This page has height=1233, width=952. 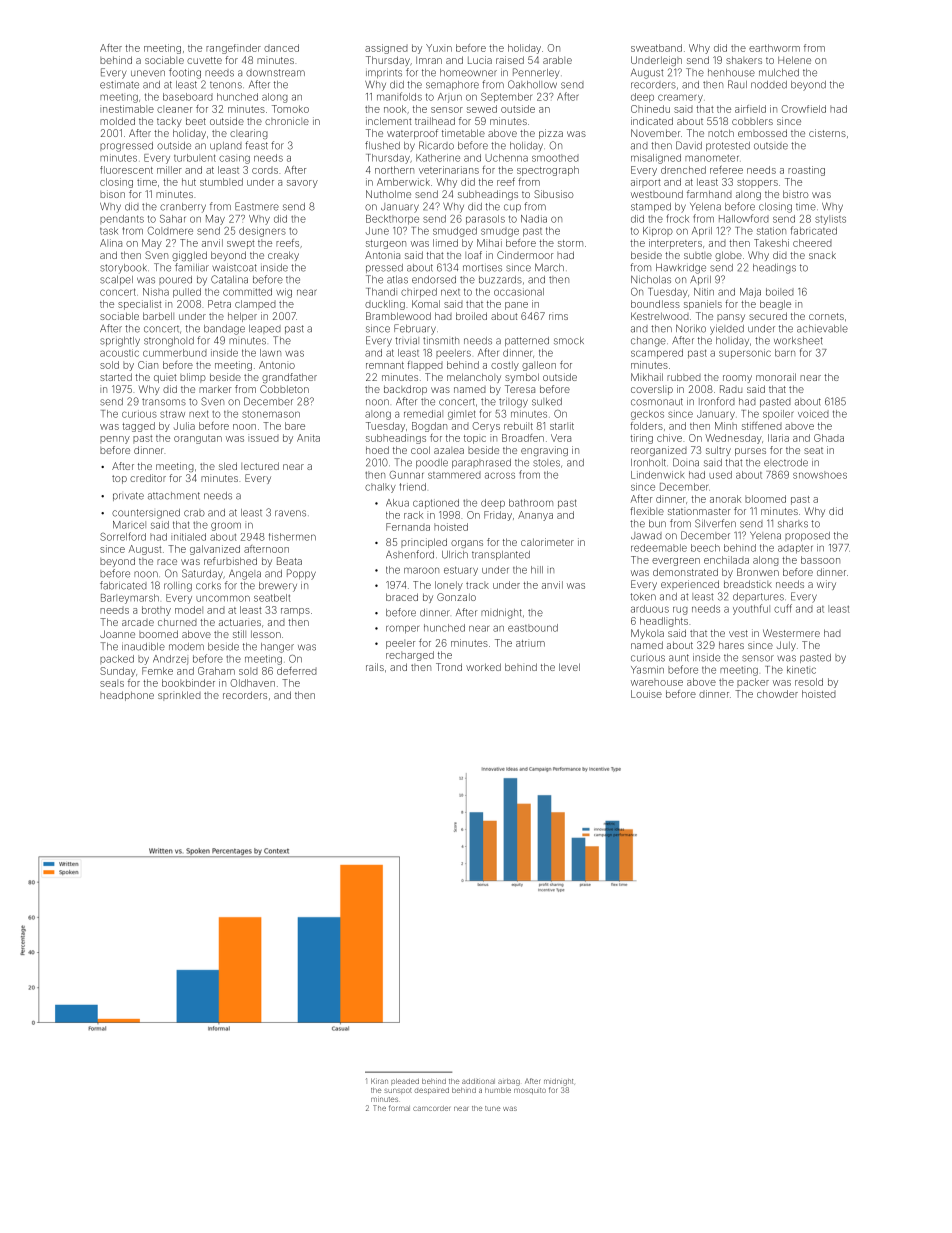 What do you see at coordinates (379, 1081) in the page?
I see `Kiran` at bounding box center [379, 1081].
